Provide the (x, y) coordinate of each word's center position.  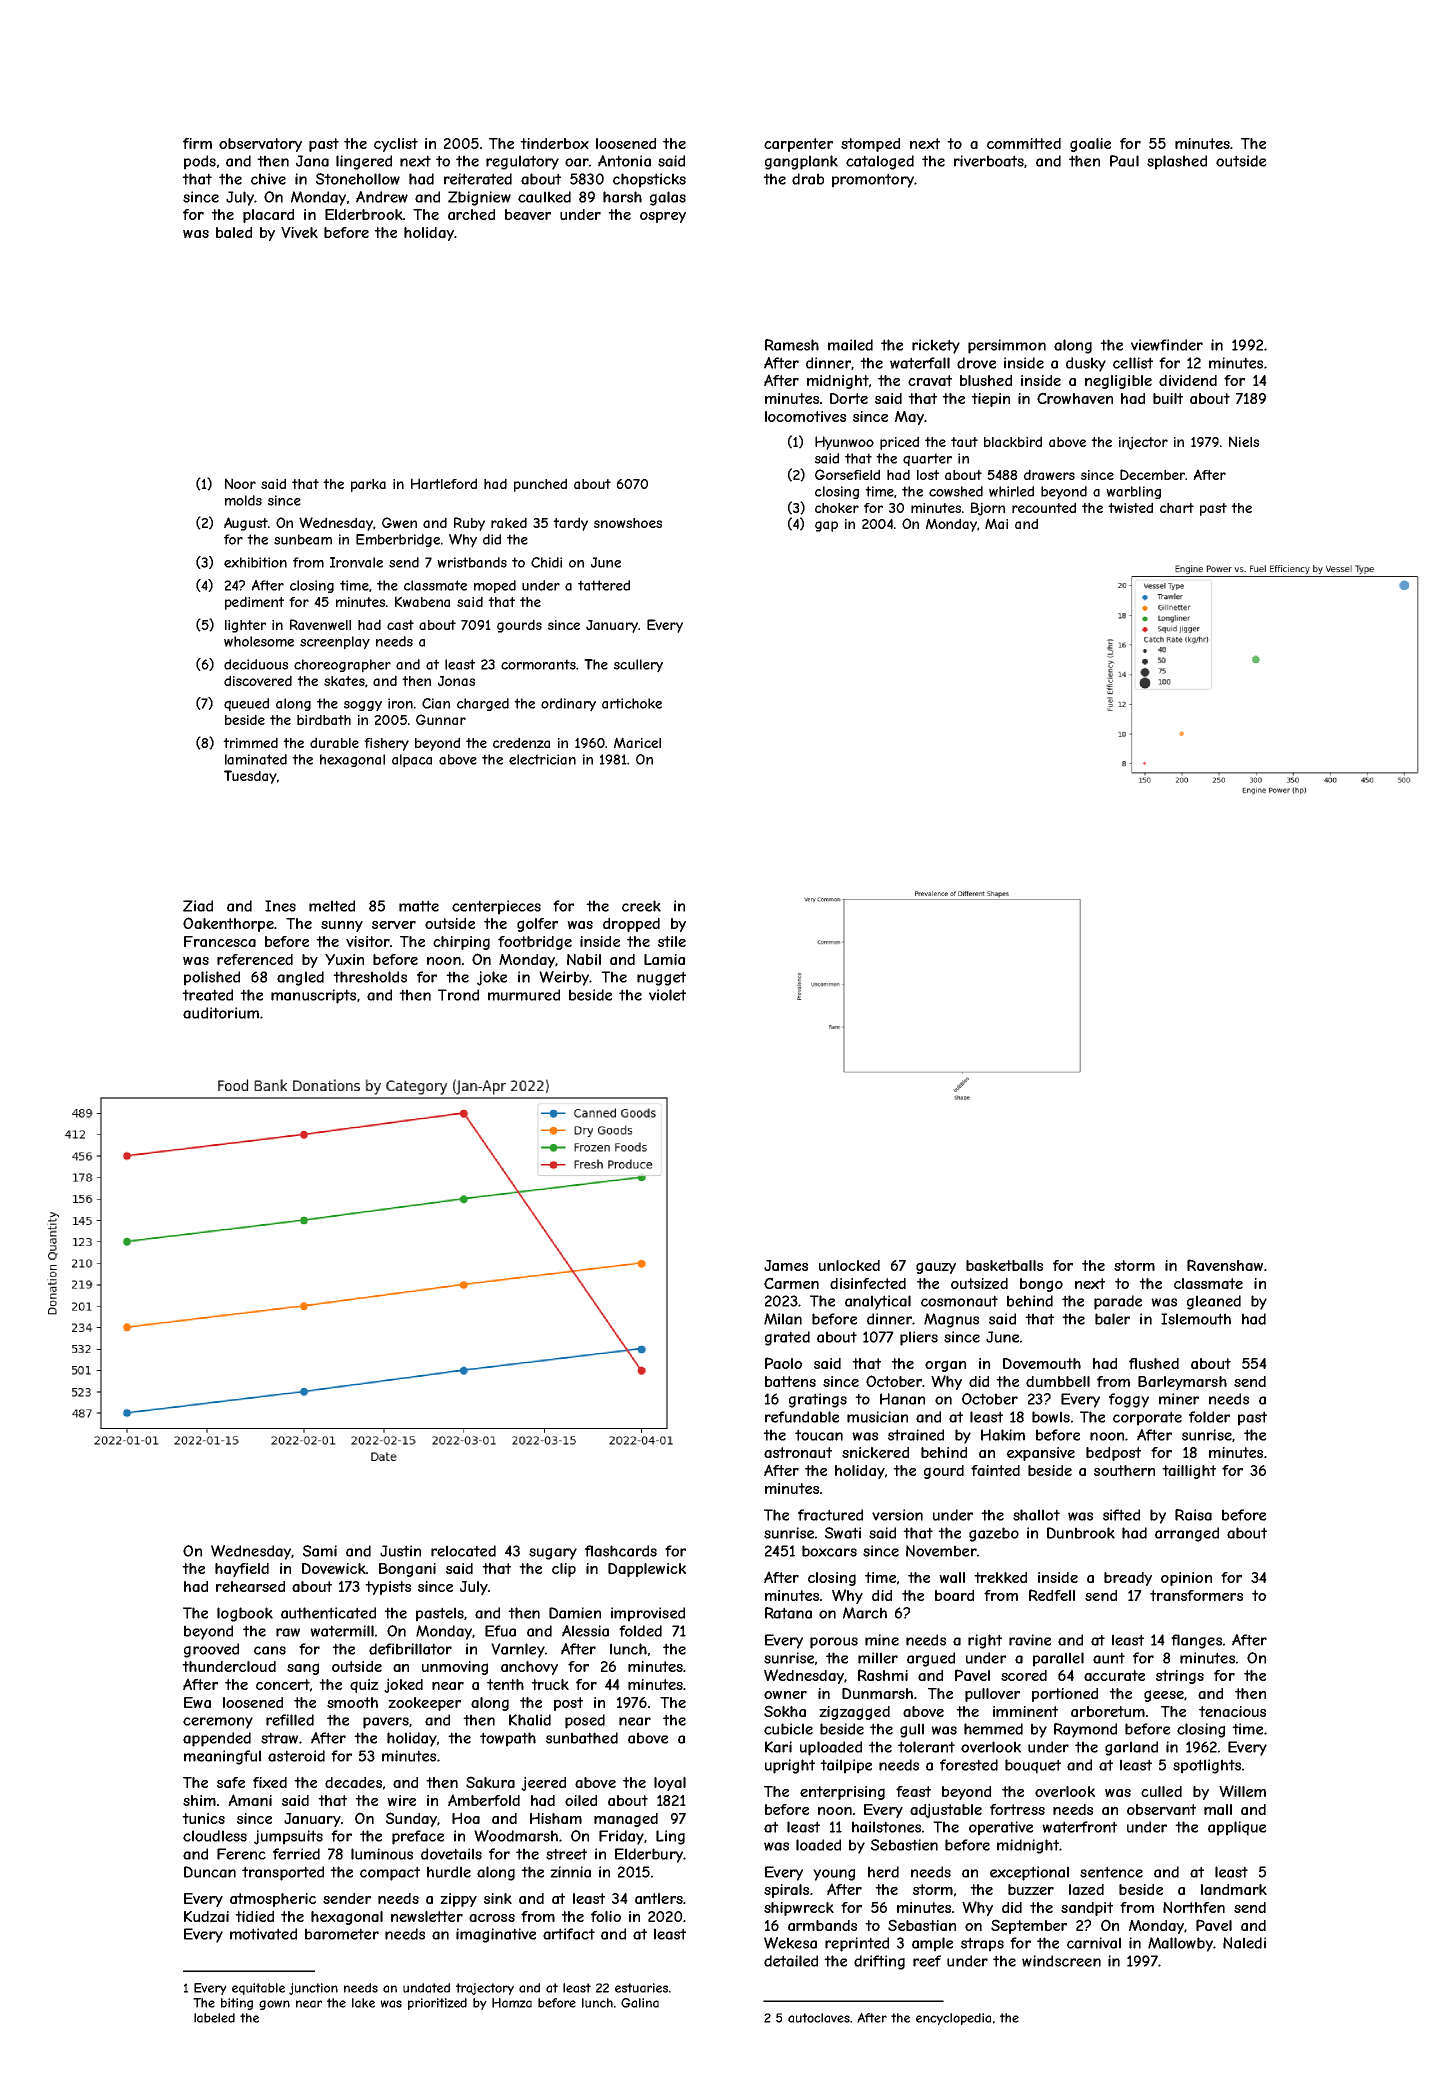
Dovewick (334, 1568)
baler (1112, 1319)
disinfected (868, 1283)
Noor (240, 483)
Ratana (788, 1613)
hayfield (242, 1570)
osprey (663, 217)
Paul (1124, 161)
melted (332, 906)
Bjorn (988, 509)
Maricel (637, 742)
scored (1024, 1675)
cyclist (396, 145)
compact (390, 1873)
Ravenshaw (1225, 1265)
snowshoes (628, 523)
